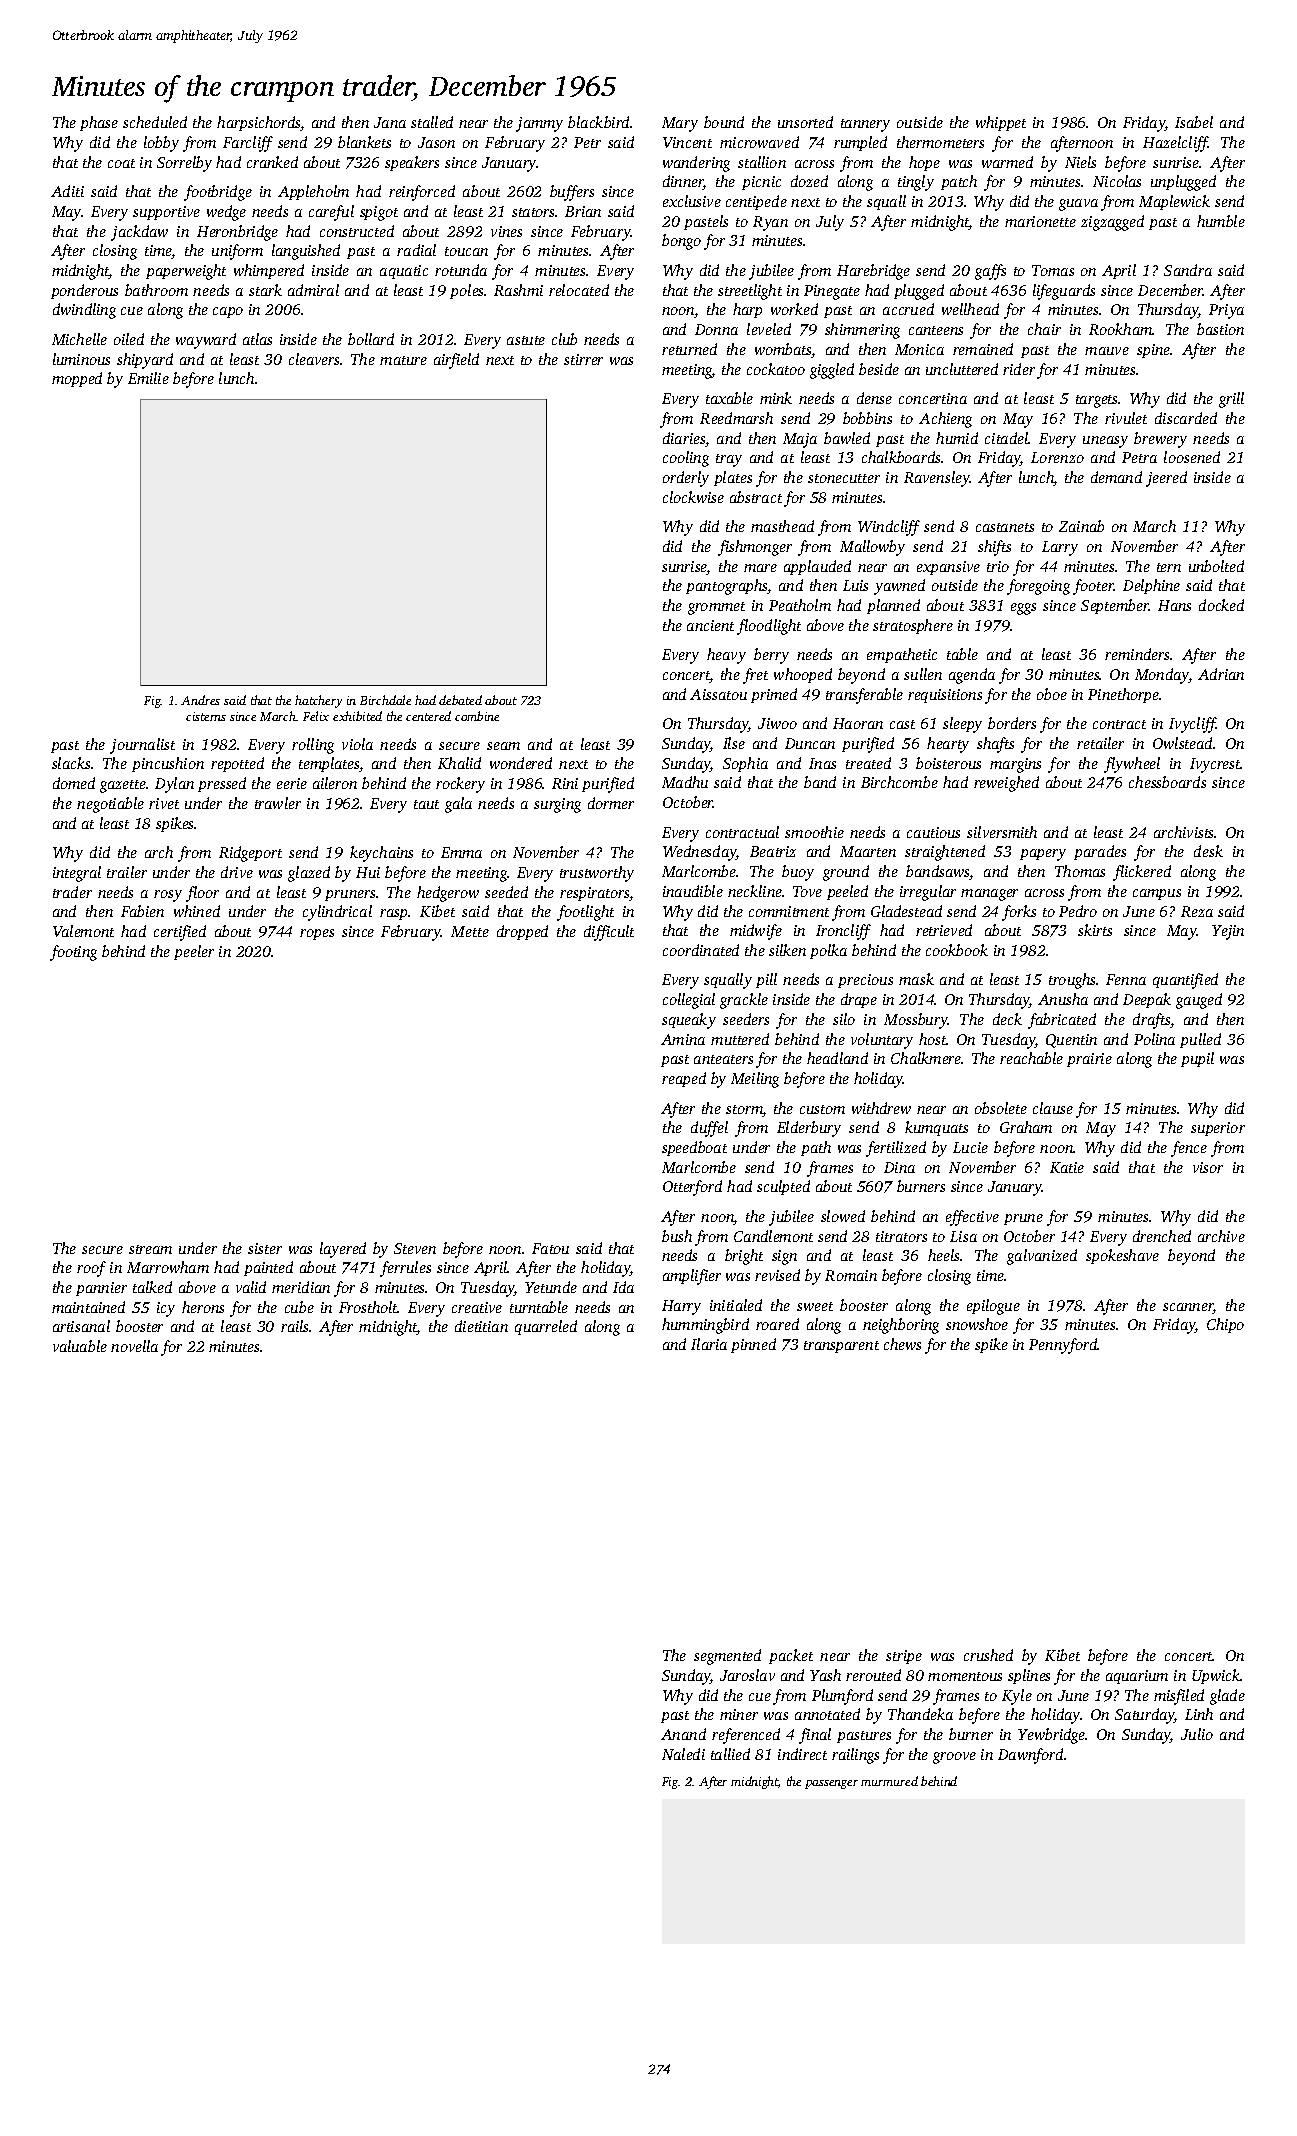 This page has height=2136, width=1297. I want to click on novella, so click(134, 1346).
